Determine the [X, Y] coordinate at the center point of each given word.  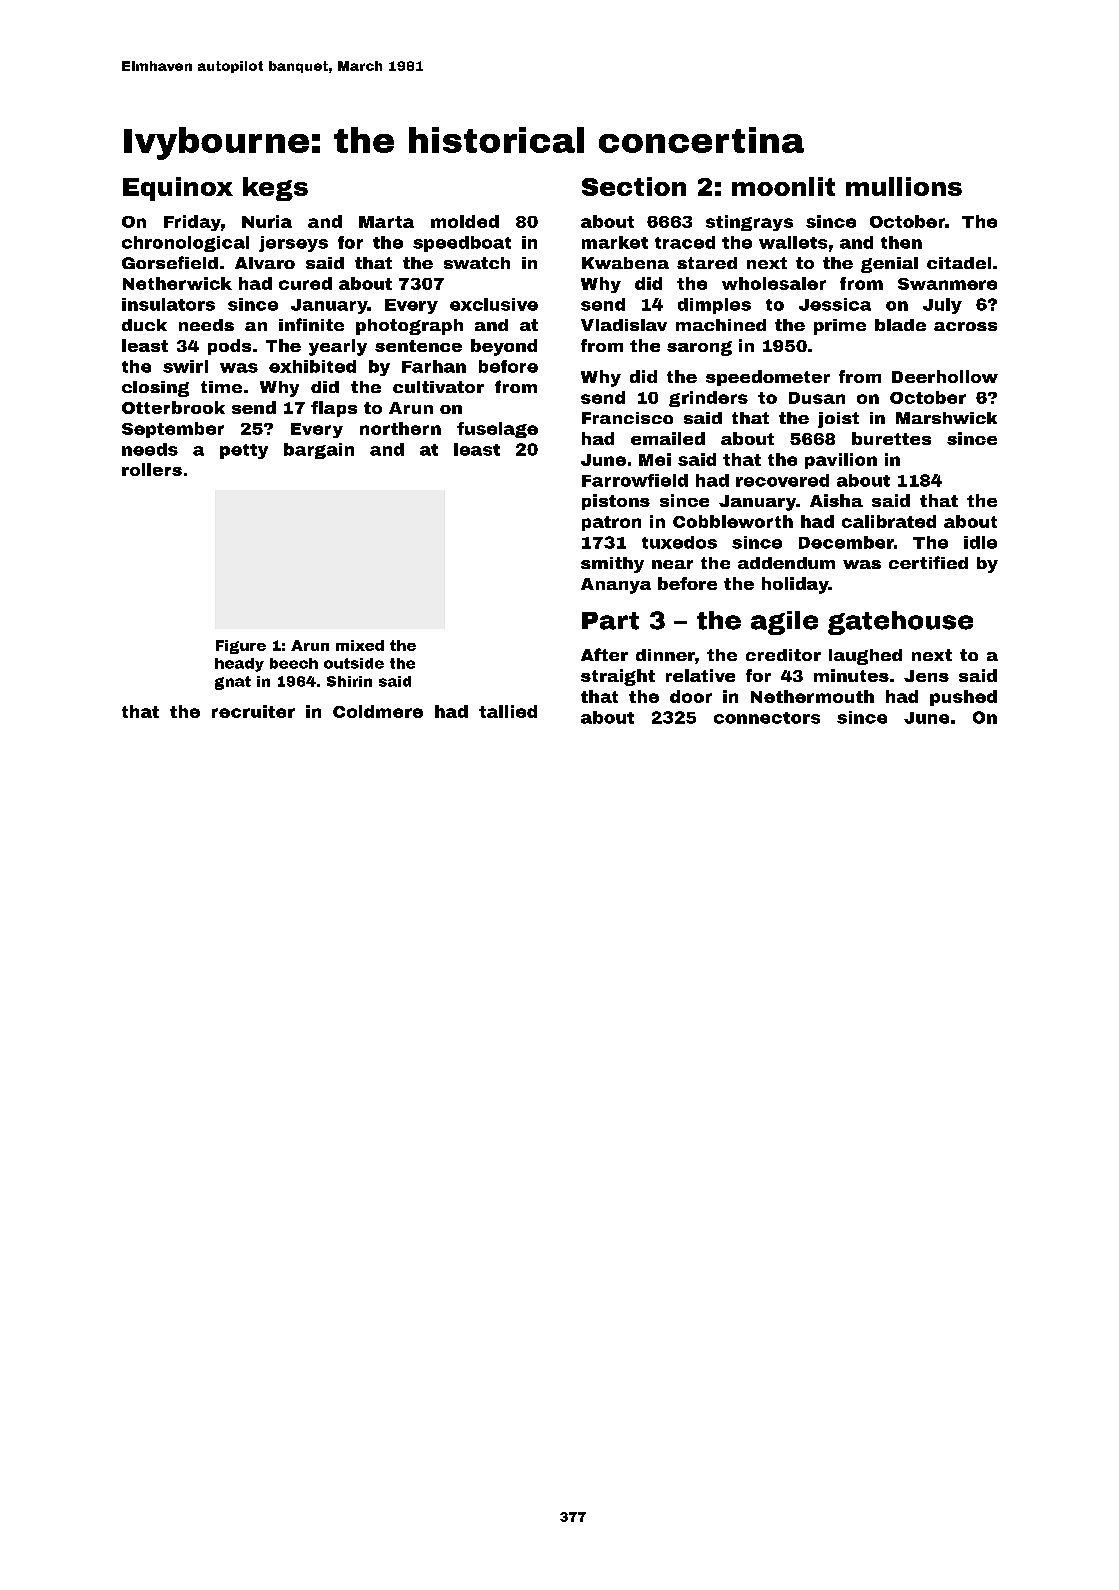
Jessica [835, 304]
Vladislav [624, 325]
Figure [241, 647]
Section [634, 186]
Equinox [178, 189]
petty [244, 451]
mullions [904, 186]
